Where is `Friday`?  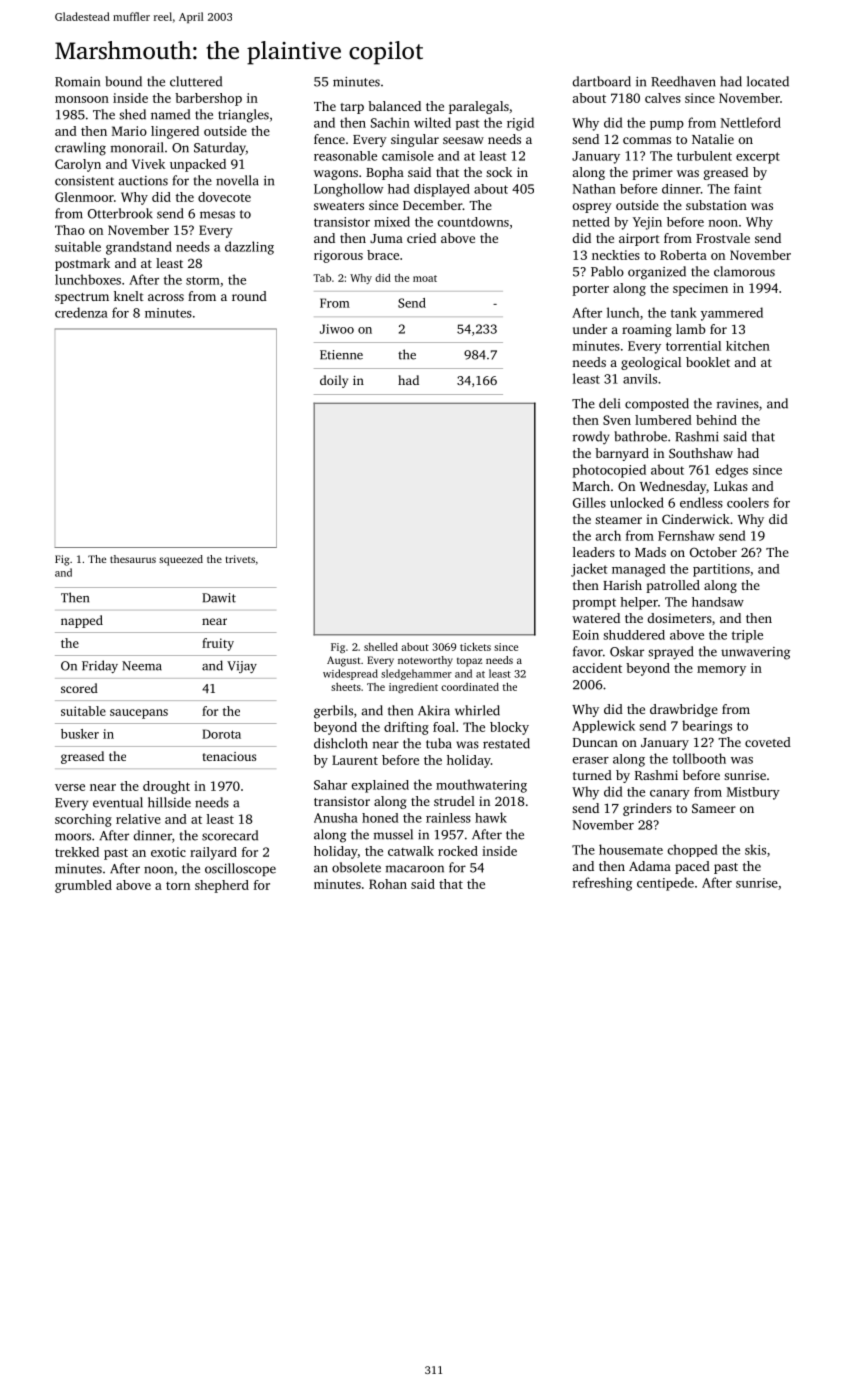
Friday is located at coordinates (100, 666).
